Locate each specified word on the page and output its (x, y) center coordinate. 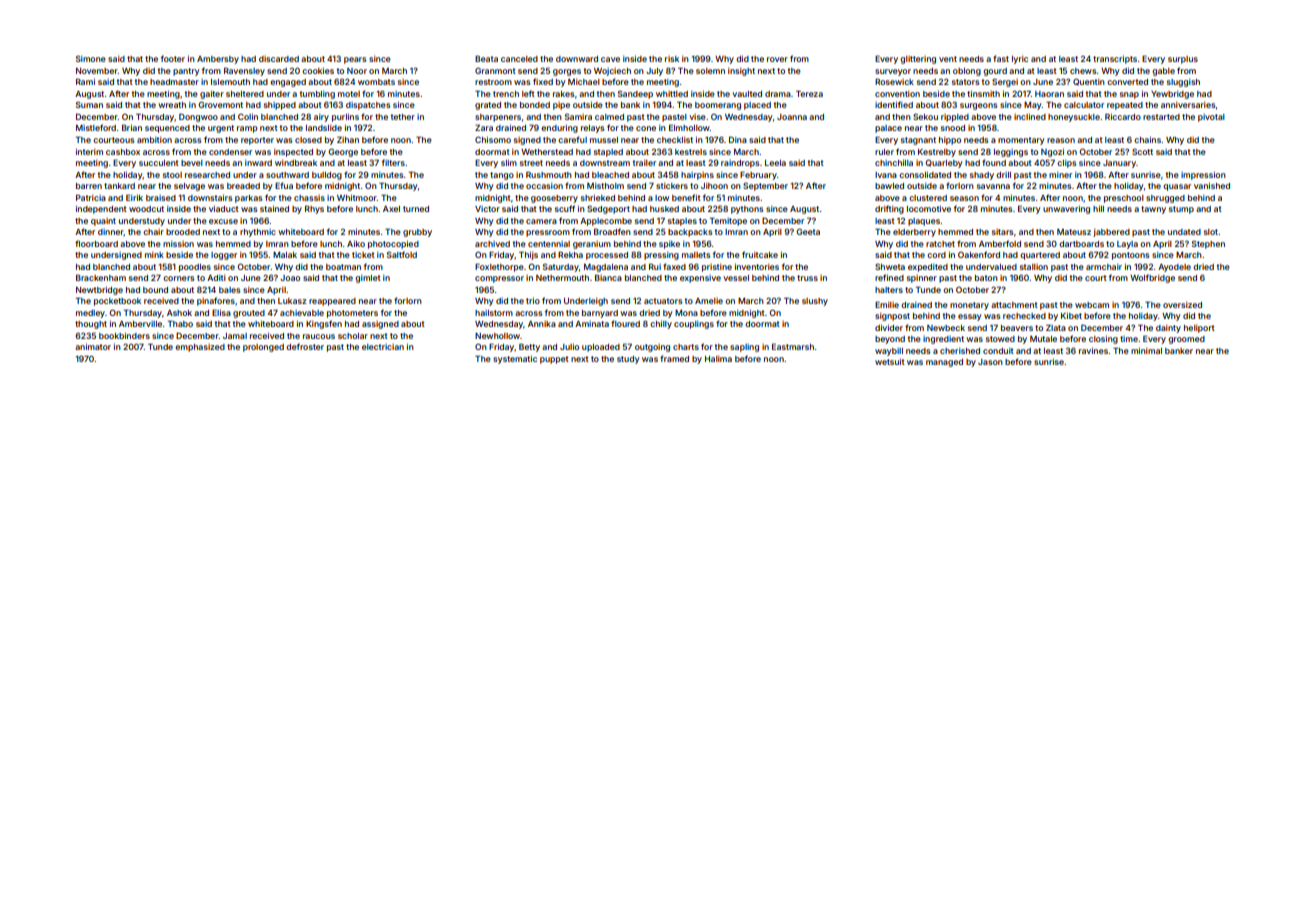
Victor (487, 209)
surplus (1183, 60)
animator (93, 346)
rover (777, 59)
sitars (1003, 232)
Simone (91, 58)
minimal (1146, 350)
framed (674, 358)
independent (101, 209)
